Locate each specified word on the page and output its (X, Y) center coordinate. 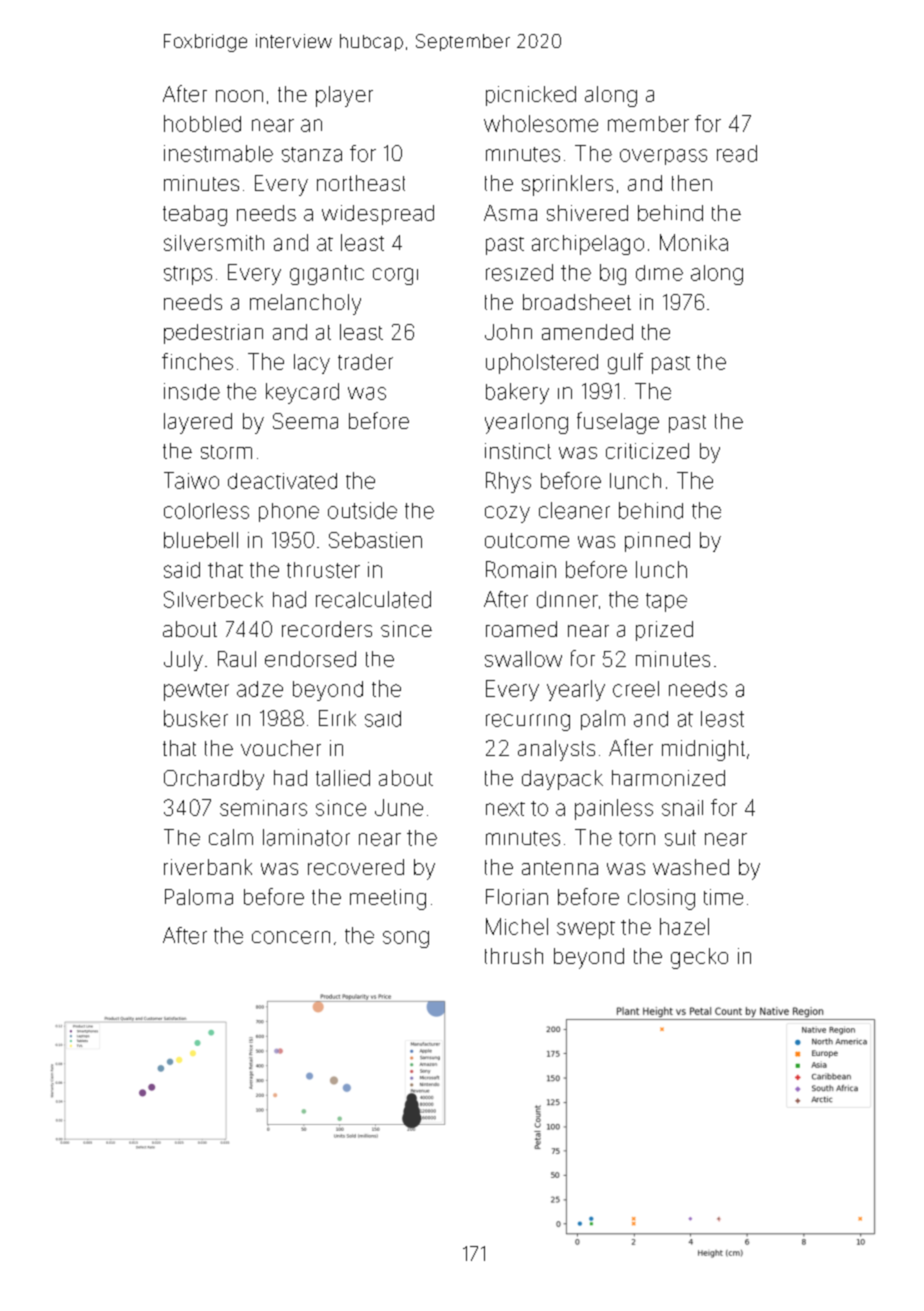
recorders (327, 629)
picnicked (531, 96)
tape (666, 602)
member (648, 124)
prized (664, 631)
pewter (196, 692)
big (613, 274)
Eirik (337, 718)
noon (239, 96)
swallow (523, 659)
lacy (312, 364)
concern (291, 937)
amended (587, 332)
